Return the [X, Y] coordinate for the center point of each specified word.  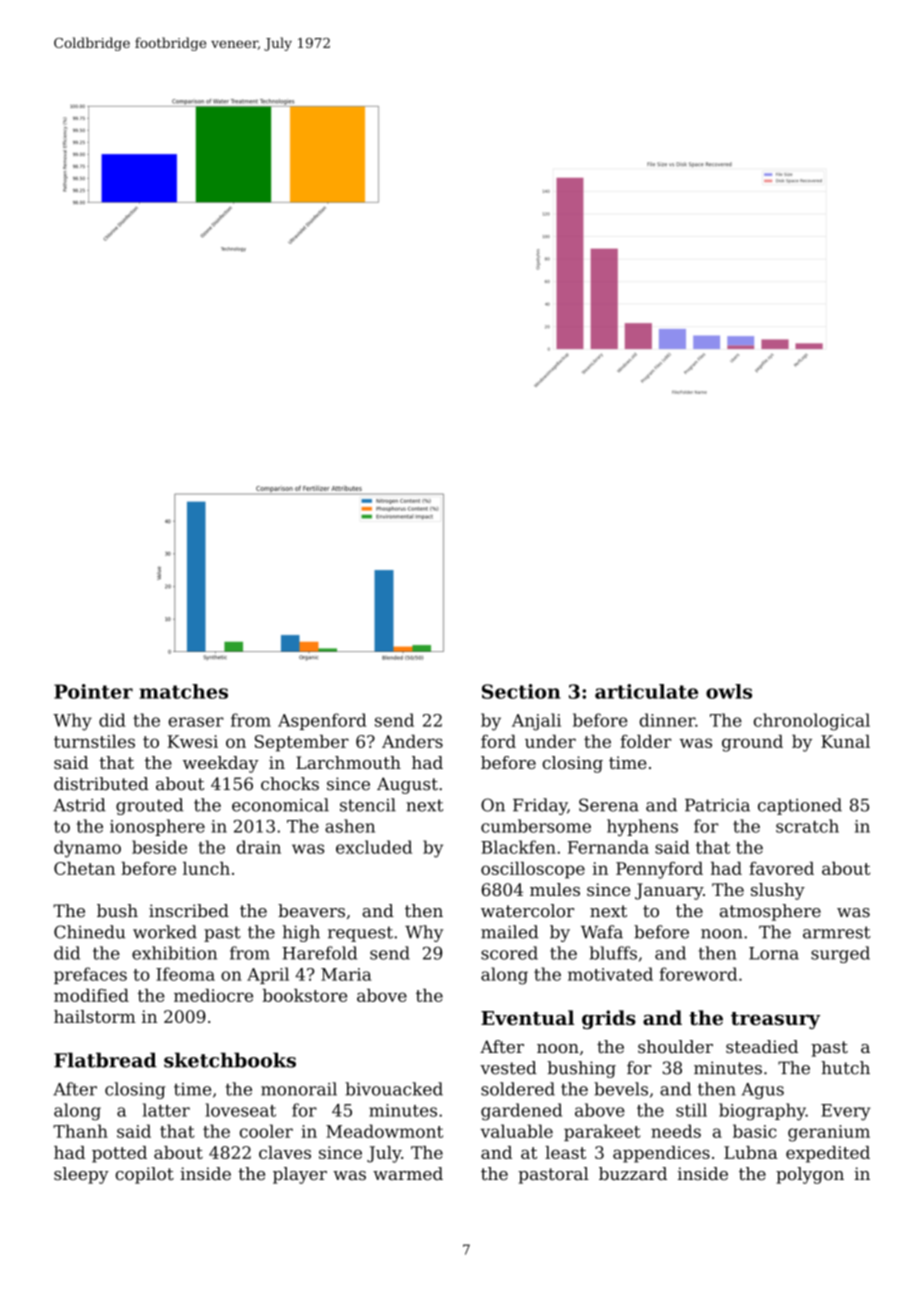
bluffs [613, 953]
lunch [206, 868]
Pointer [93, 691]
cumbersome [536, 826]
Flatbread [105, 1060]
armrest [836, 932]
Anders [412, 741]
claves [285, 1152]
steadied [762, 1046]
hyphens [642, 827]
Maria [346, 974]
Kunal [845, 741]
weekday [221, 764]
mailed [509, 932]
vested [508, 1068]
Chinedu [89, 932]
